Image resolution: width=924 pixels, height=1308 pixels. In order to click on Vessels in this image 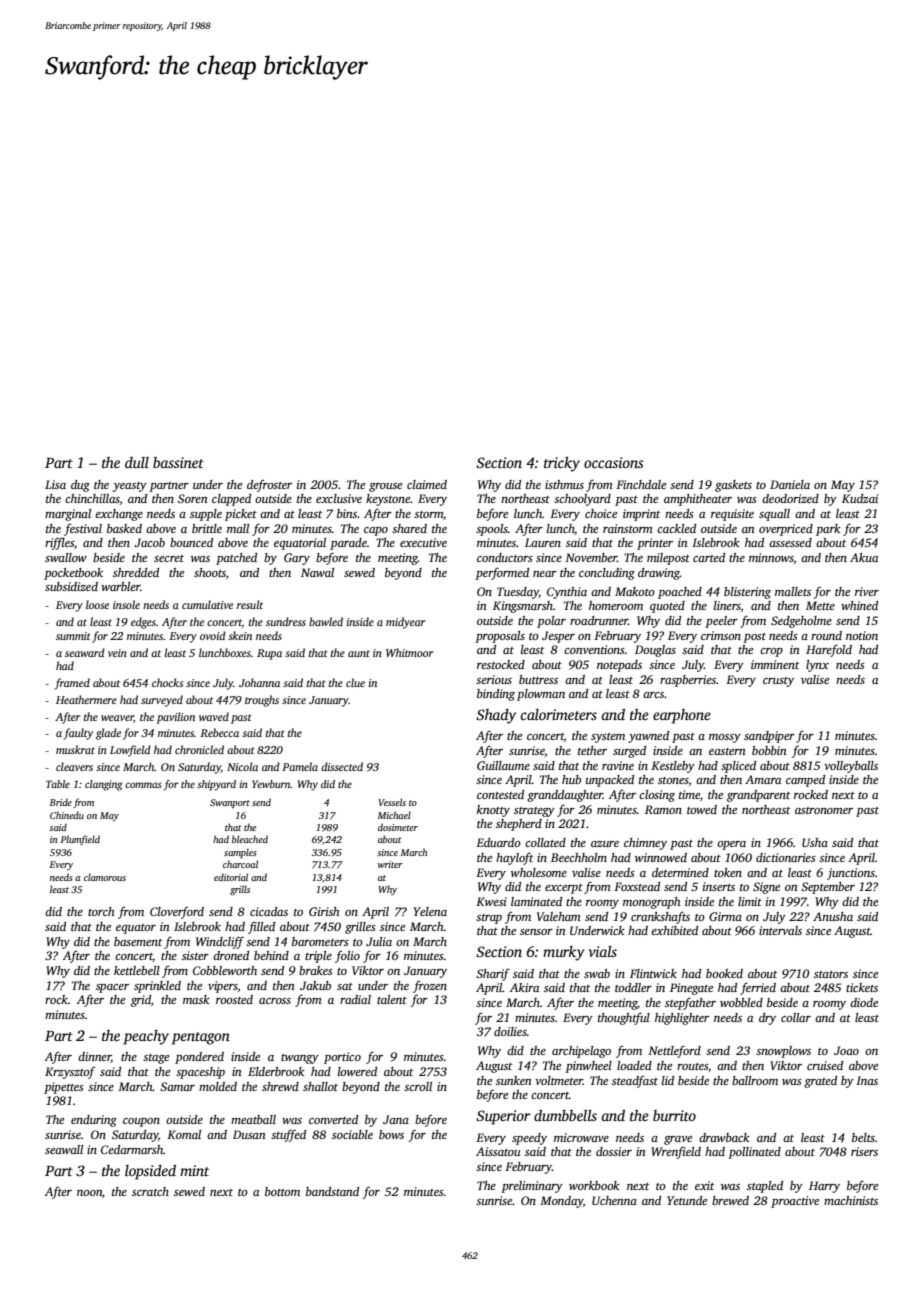, I will do `click(392, 802)`.
